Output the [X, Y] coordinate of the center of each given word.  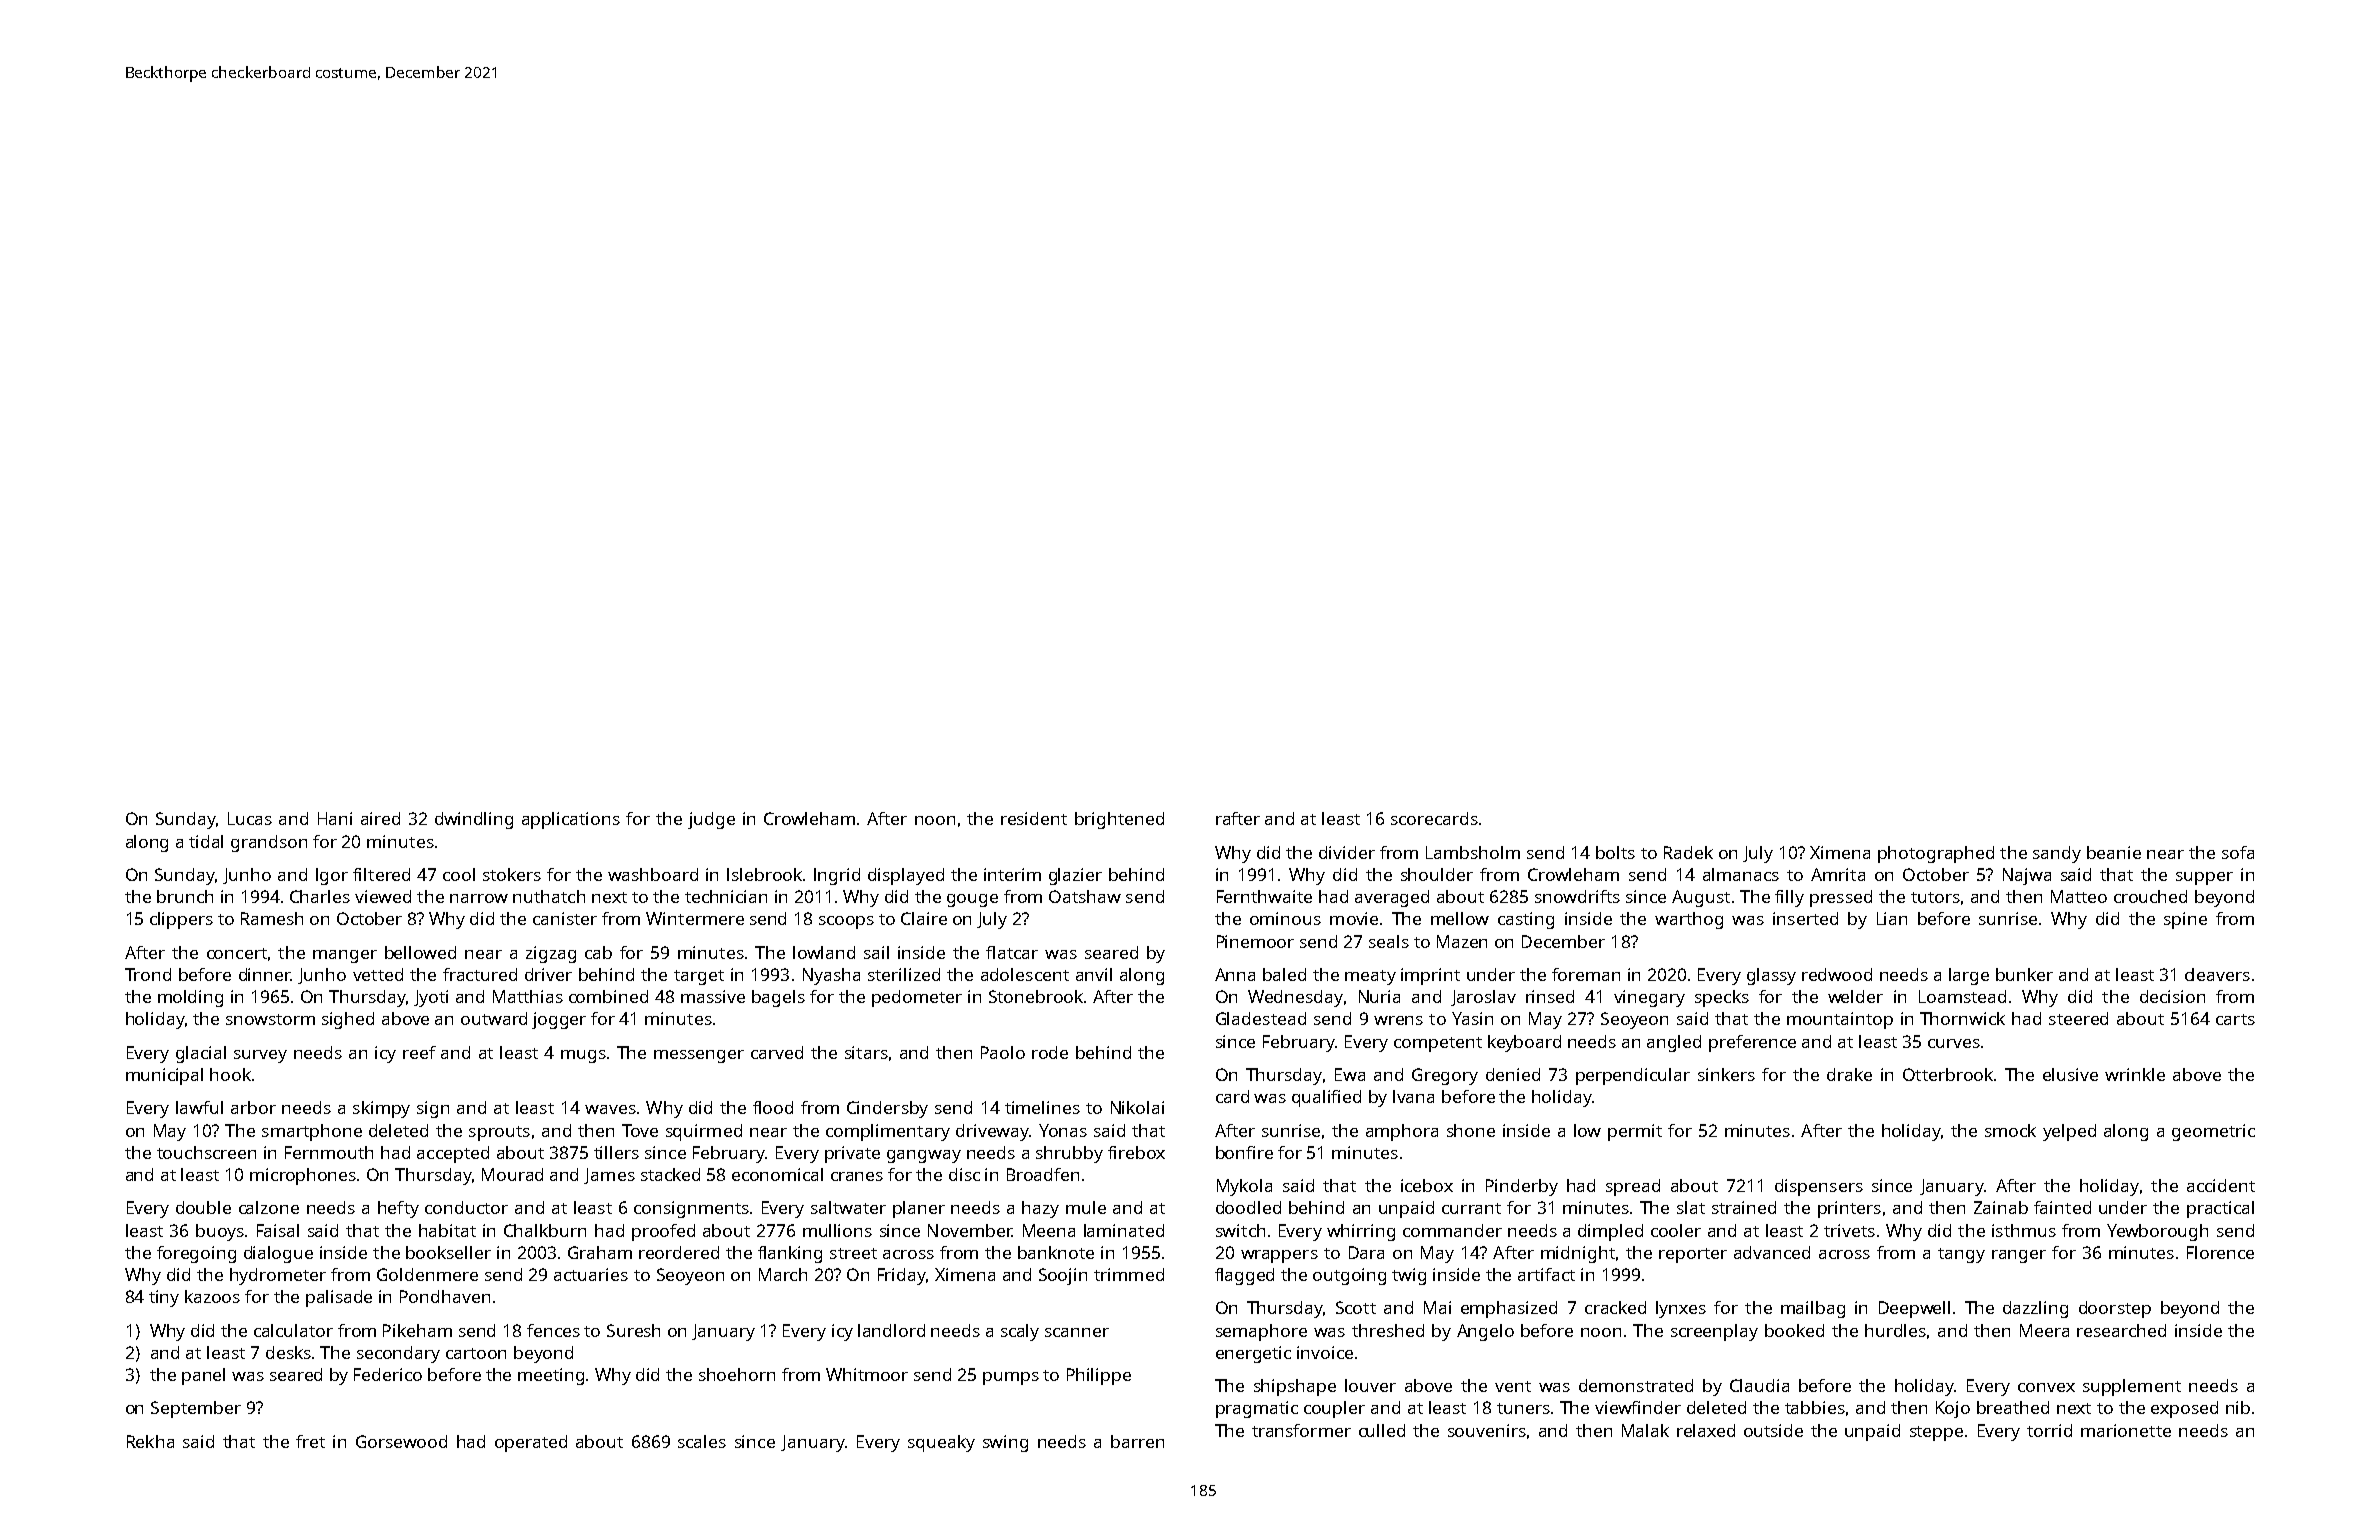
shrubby [1069, 1154]
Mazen [1462, 941]
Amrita [1838, 874]
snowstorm [270, 1019]
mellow [1460, 918]
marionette [2126, 1430]
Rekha [150, 1441]
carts [2235, 1019]
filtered [381, 874]
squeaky [941, 1443]
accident [2221, 1185]
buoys [220, 1232]
